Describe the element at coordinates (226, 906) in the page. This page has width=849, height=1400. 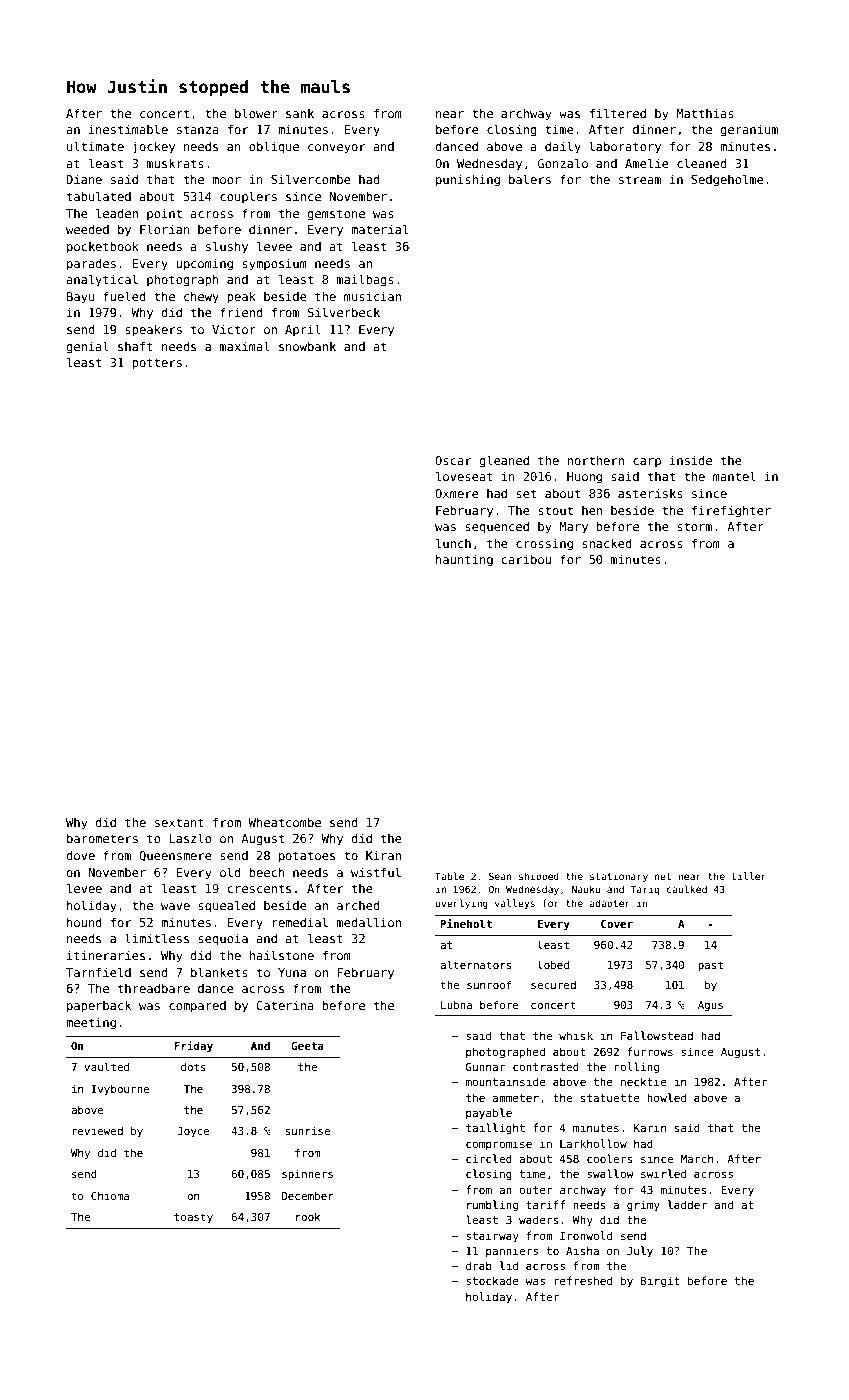
I see `squealed` at that location.
